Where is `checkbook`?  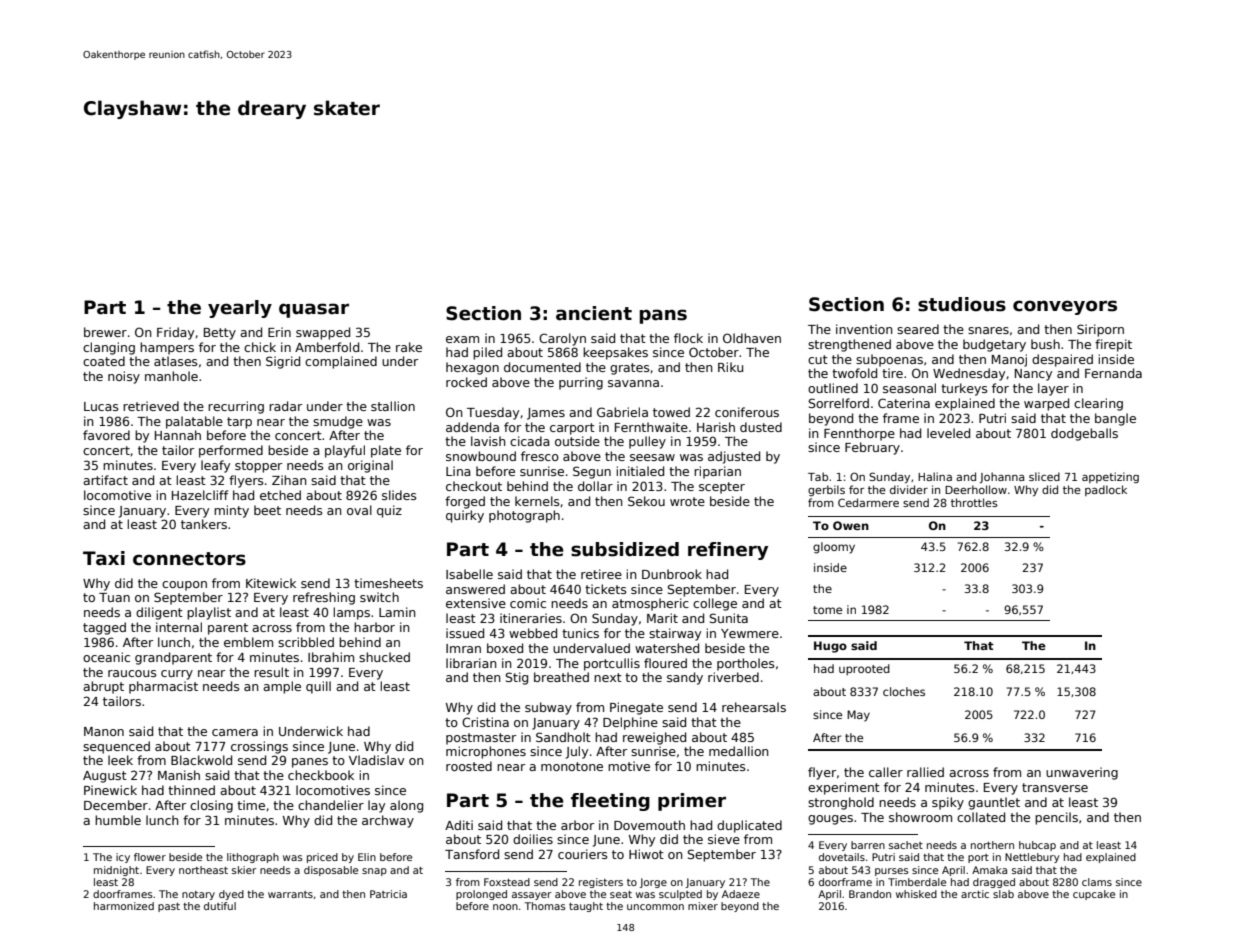 checkbook is located at coordinates (321, 775).
